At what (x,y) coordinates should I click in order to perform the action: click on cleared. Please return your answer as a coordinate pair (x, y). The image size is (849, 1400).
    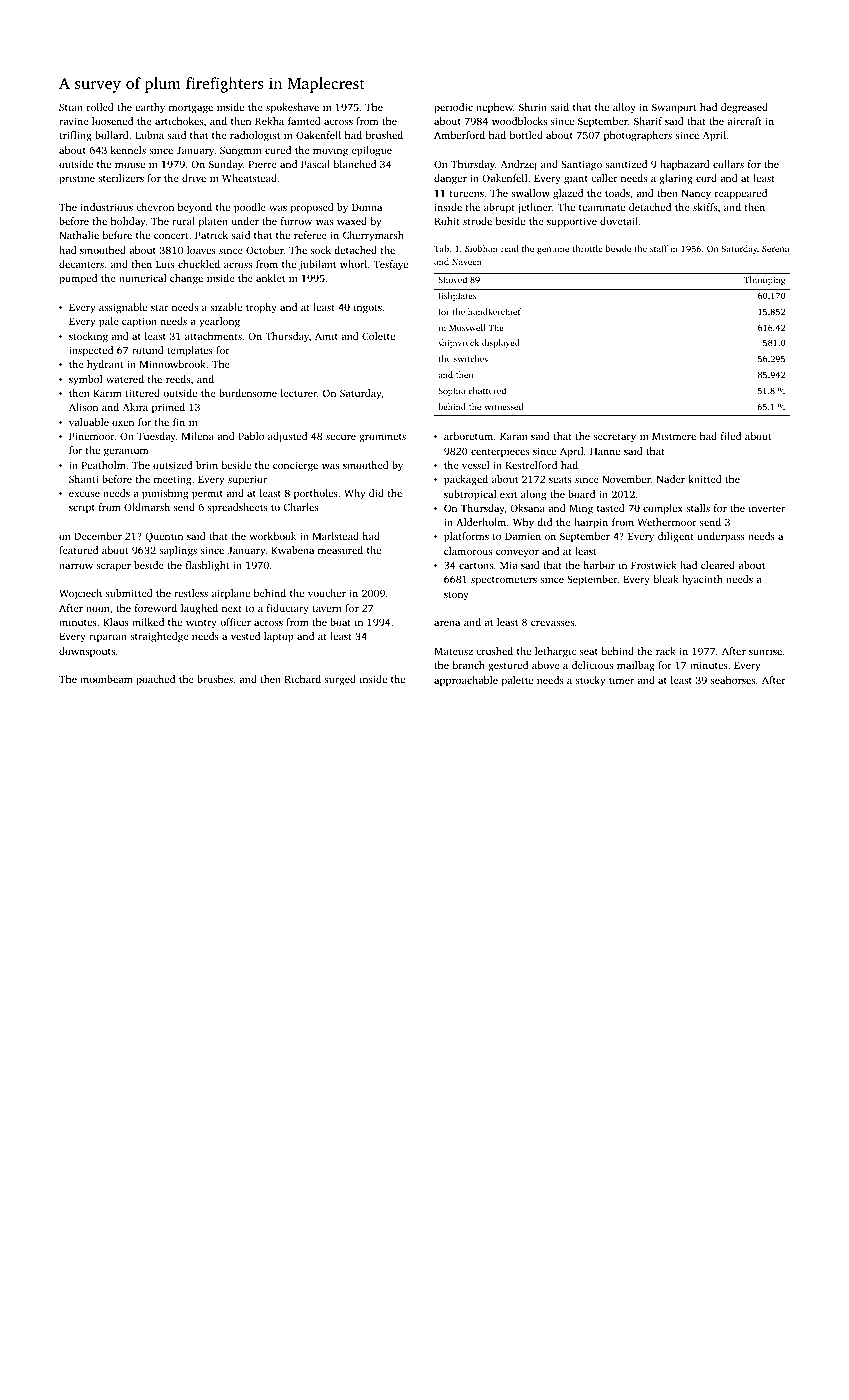
    Looking at the image, I should click on (718, 565).
